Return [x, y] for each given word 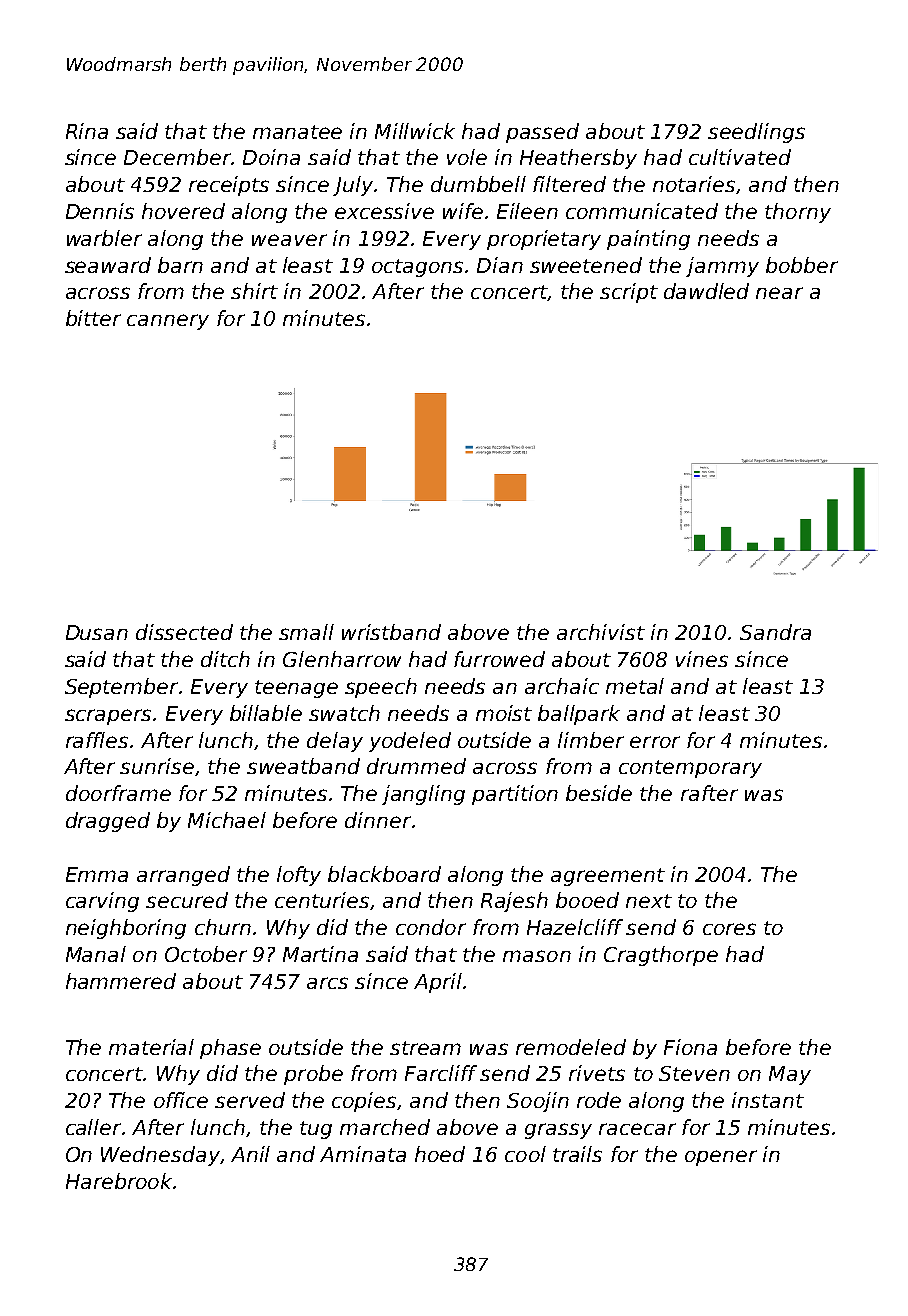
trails [577, 1154]
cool [525, 1154]
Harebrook [119, 1181]
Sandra [775, 632]
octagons [417, 268]
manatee [297, 132]
